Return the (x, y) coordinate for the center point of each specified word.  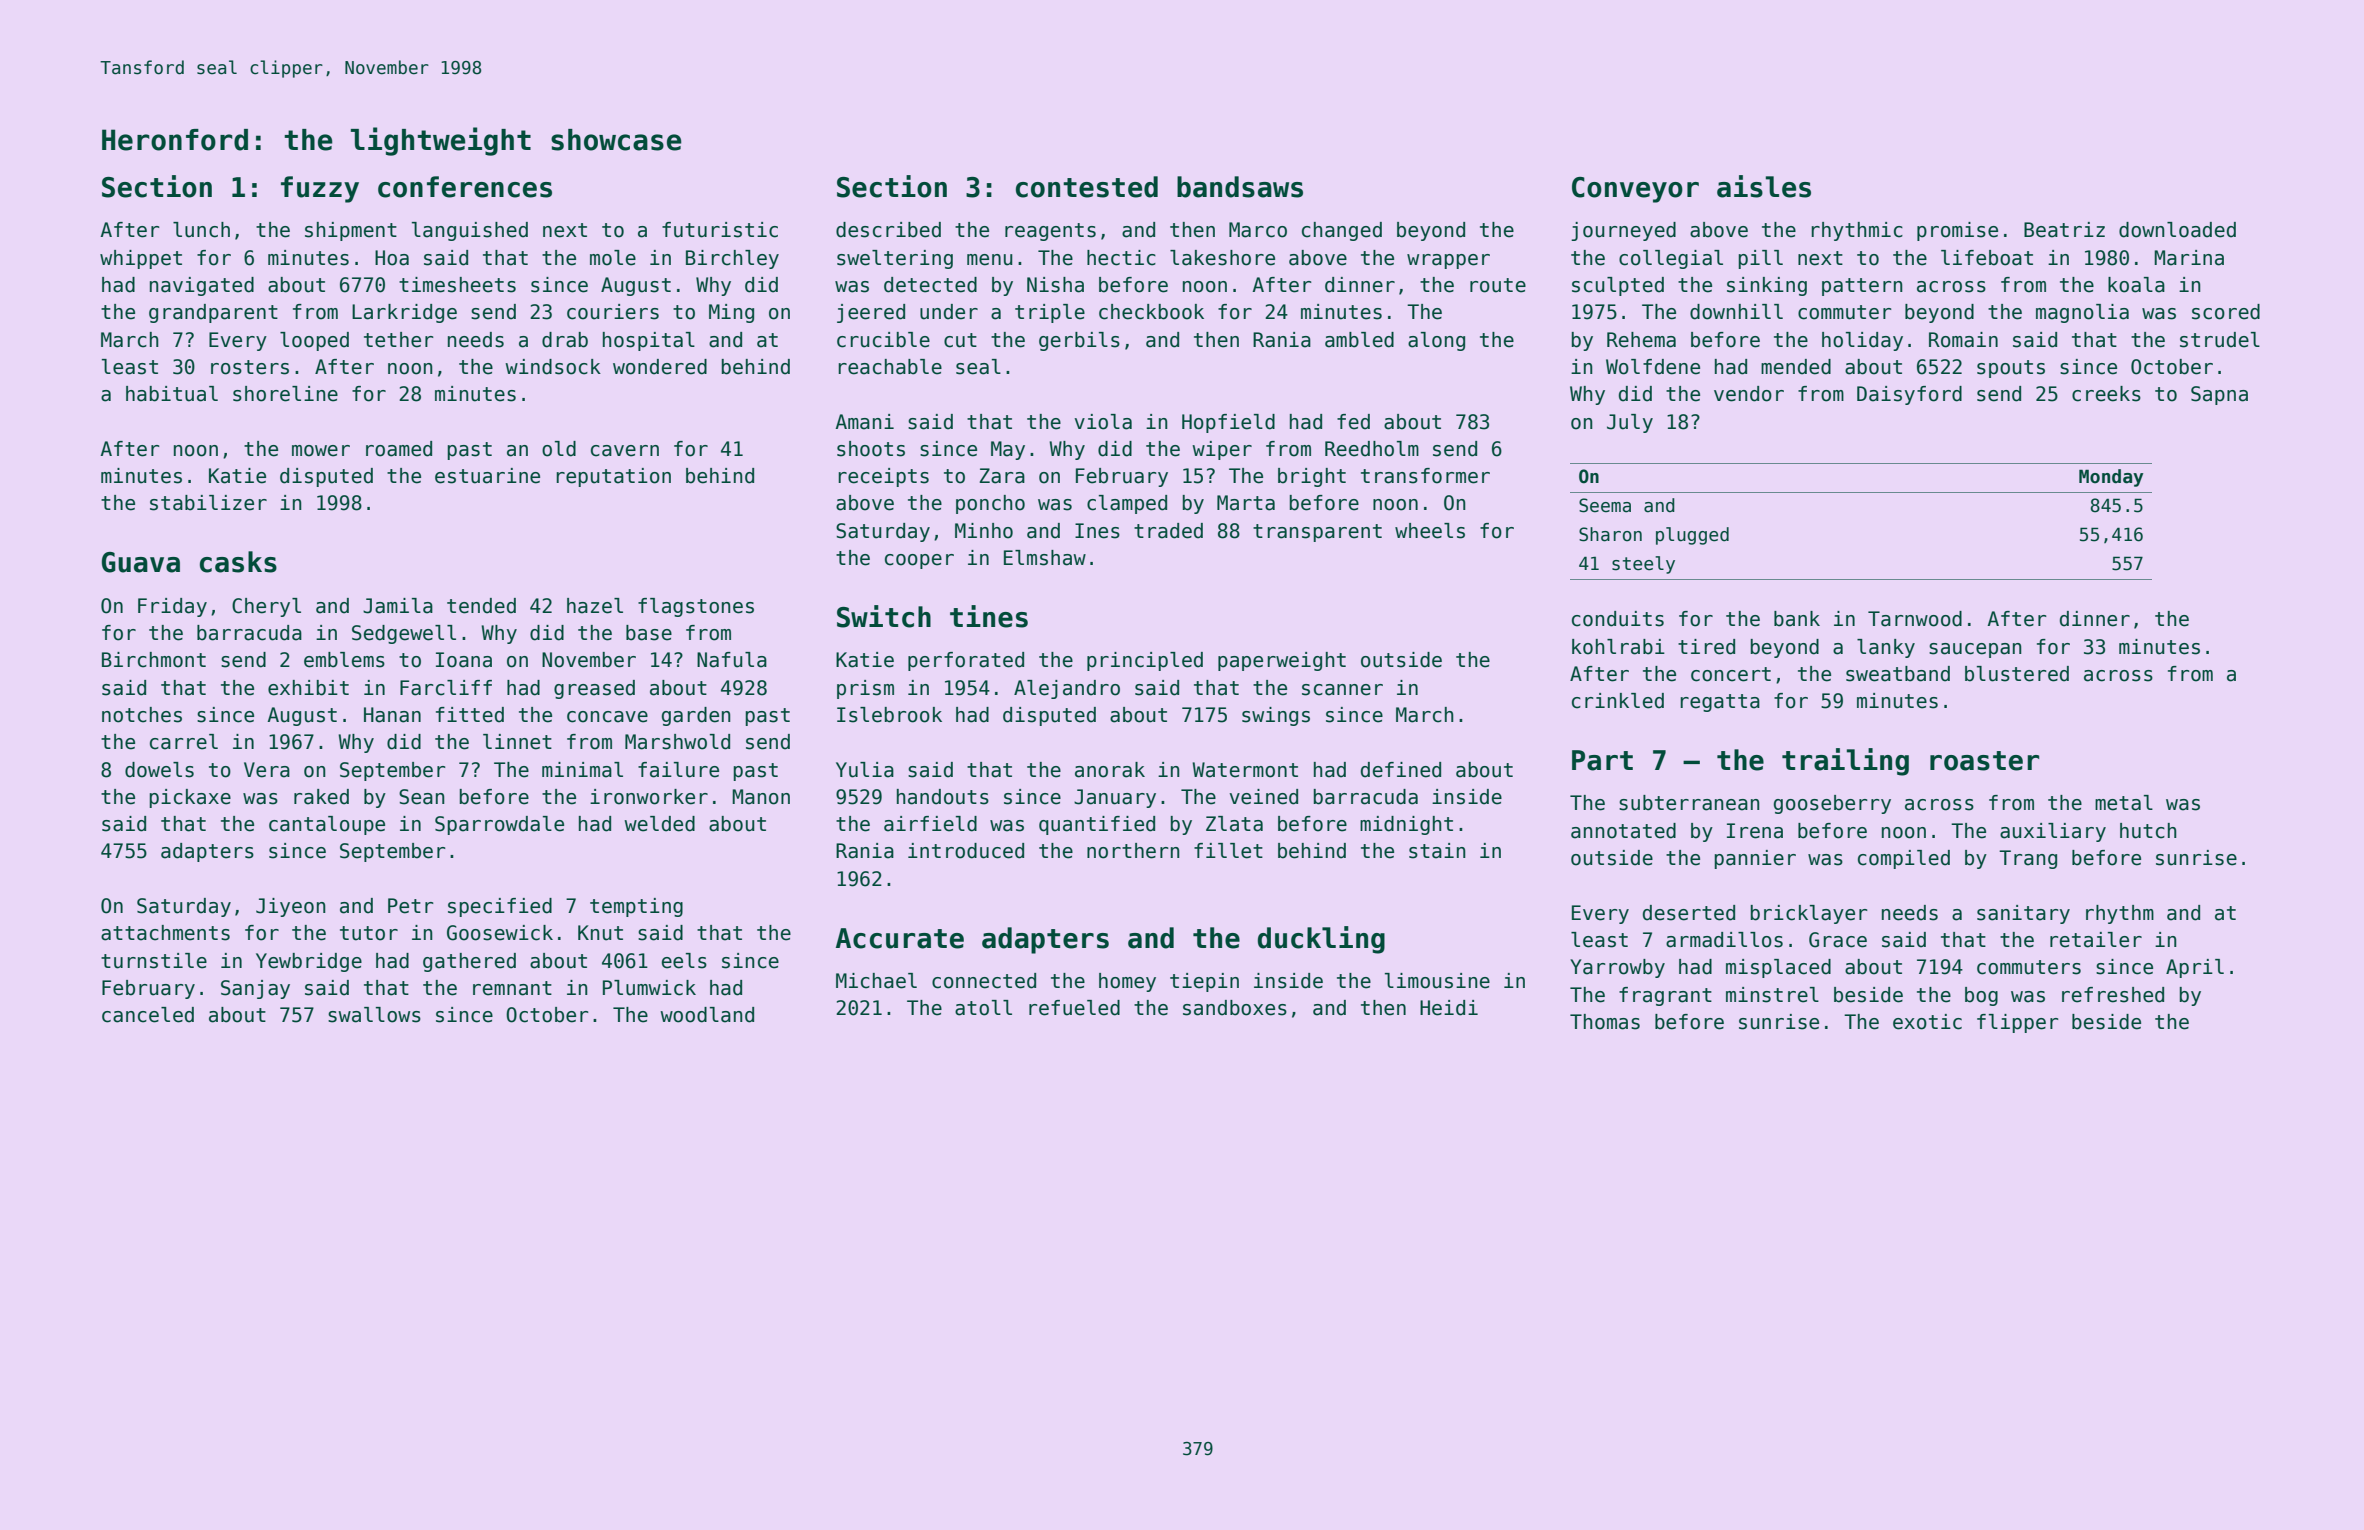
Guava (141, 562)
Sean (422, 797)
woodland (707, 1015)
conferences (465, 187)
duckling (1321, 940)
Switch (884, 616)
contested (1087, 187)
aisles (1764, 186)
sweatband (1898, 674)
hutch (2148, 831)
